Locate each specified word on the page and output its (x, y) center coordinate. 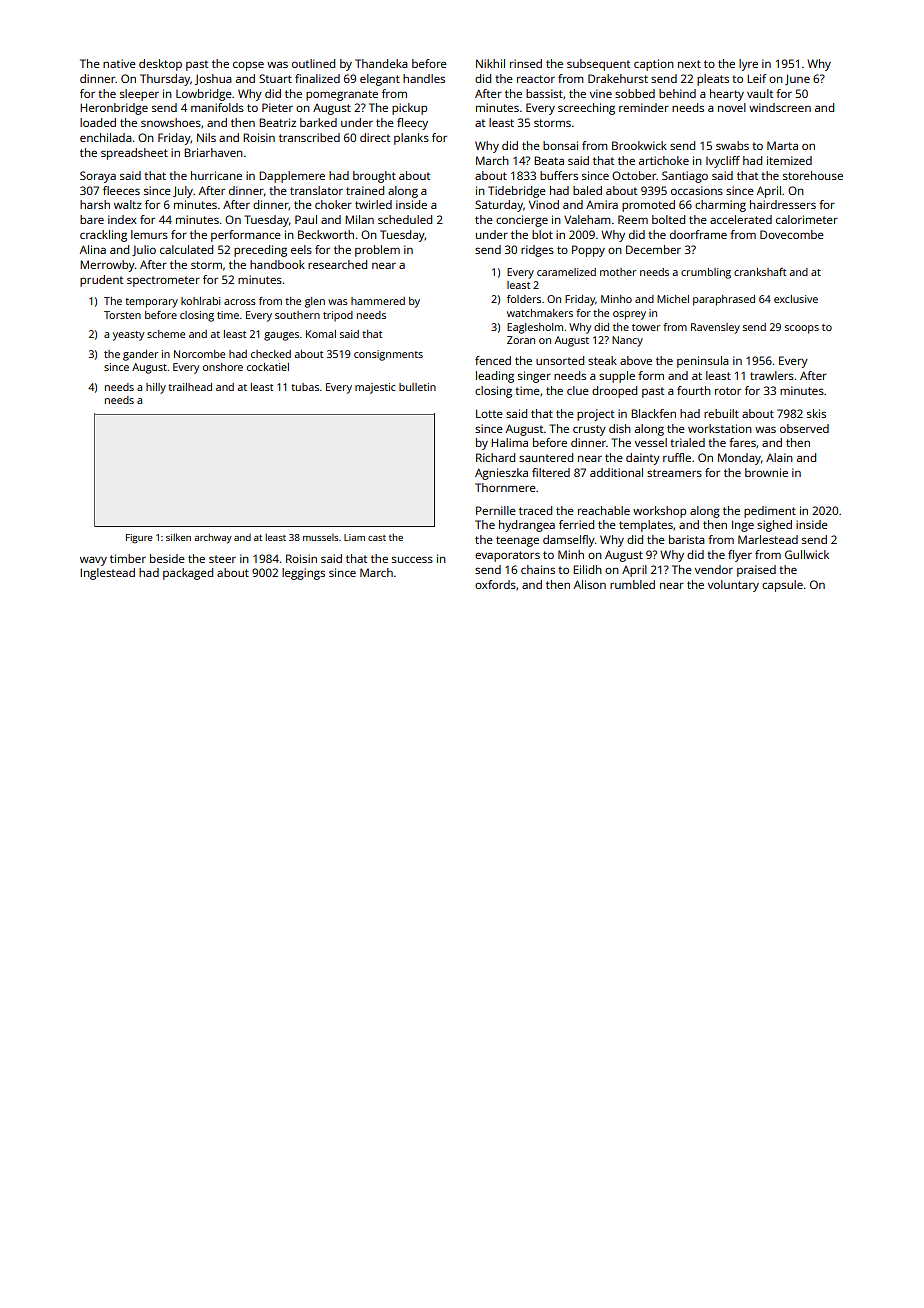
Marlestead (768, 539)
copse (248, 66)
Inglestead (107, 574)
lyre (748, 65)
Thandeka (381, 63)
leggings (303, 574)
